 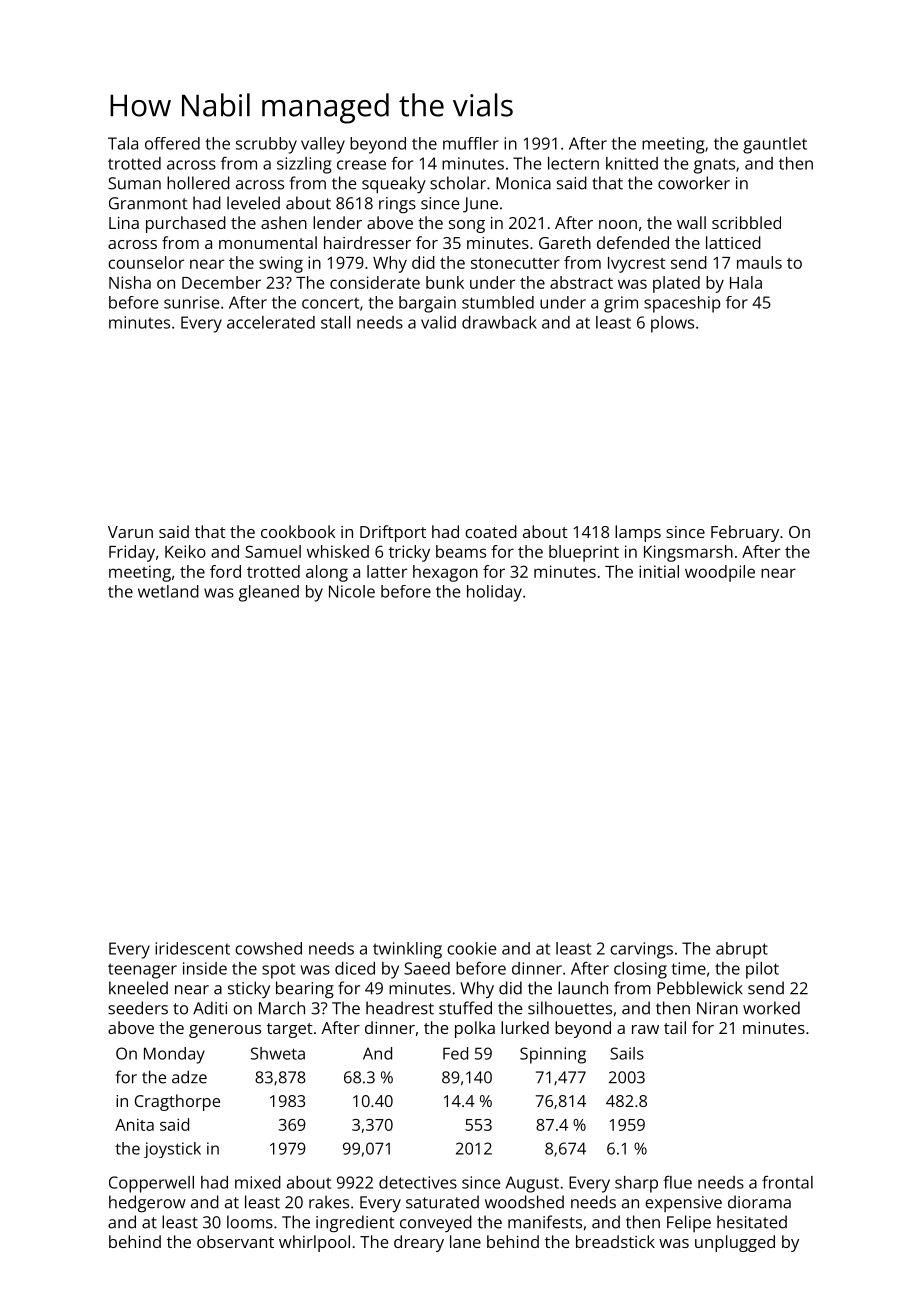 I want to click on Tala, so click(x=123, y=143).
